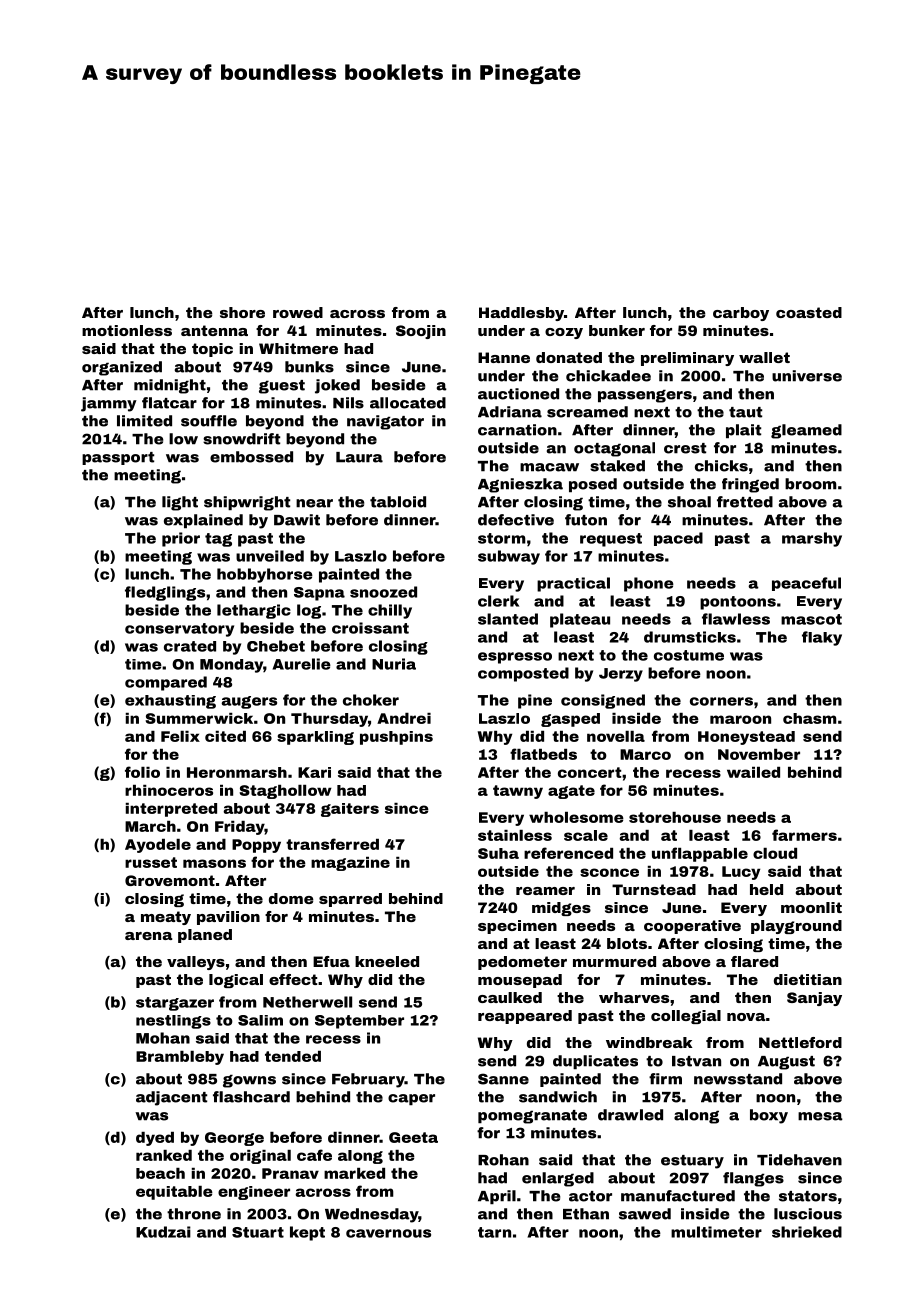 Image resolution: width=924 pixels, height=1308 pixels. Describe the element at coordinates (408, 403) in the document. I see `allocated` at that location.
